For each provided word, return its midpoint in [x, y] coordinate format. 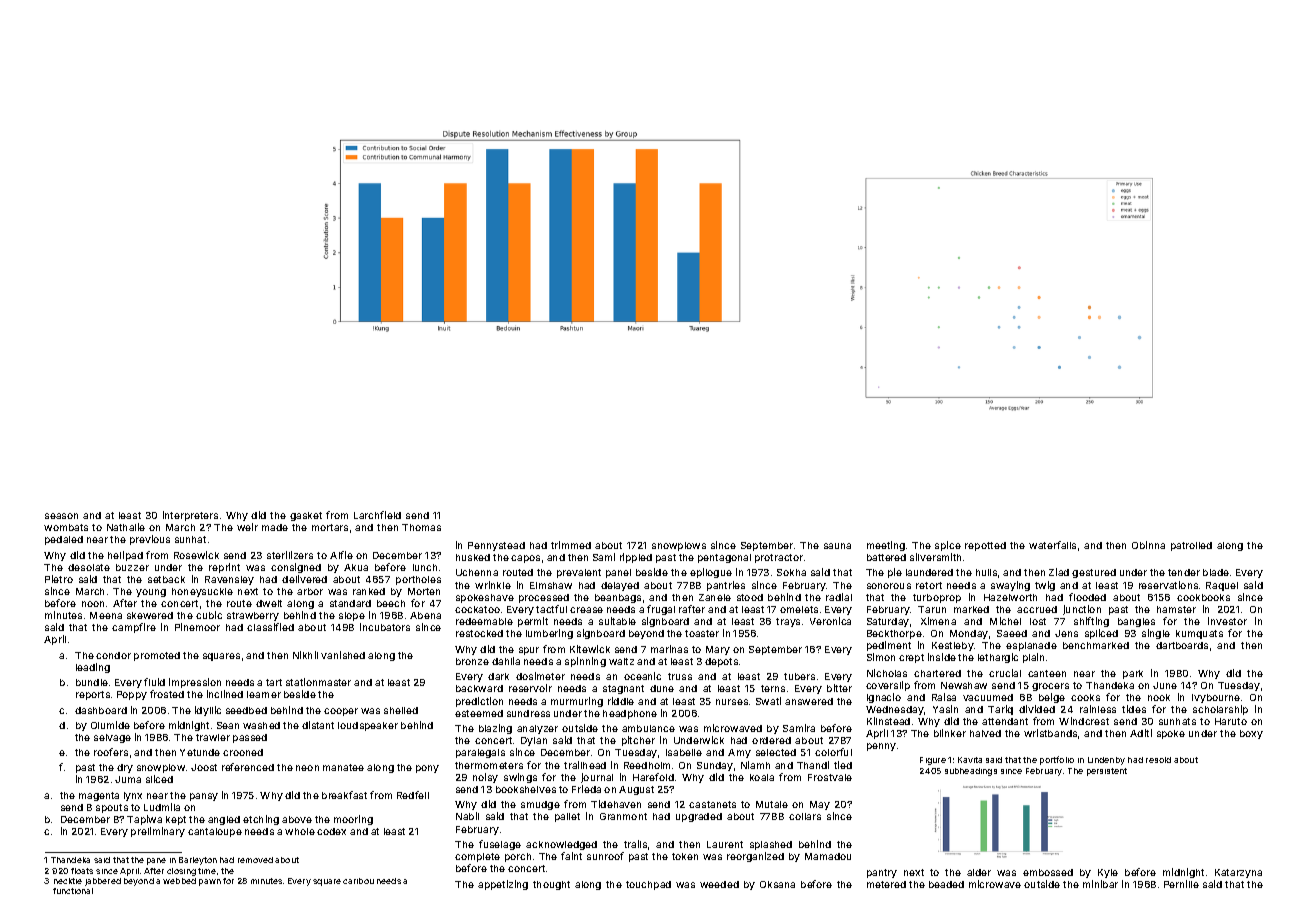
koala [762, 777]
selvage [112, 738]
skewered [150, 615]
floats [82, 871]
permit [533, 622]
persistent [1107, 772]
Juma [128, 779]
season [61, 516]
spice [948, 546]
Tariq [1000, 710]
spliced [1101, 634]
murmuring [577, 702]
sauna [837, 546]
